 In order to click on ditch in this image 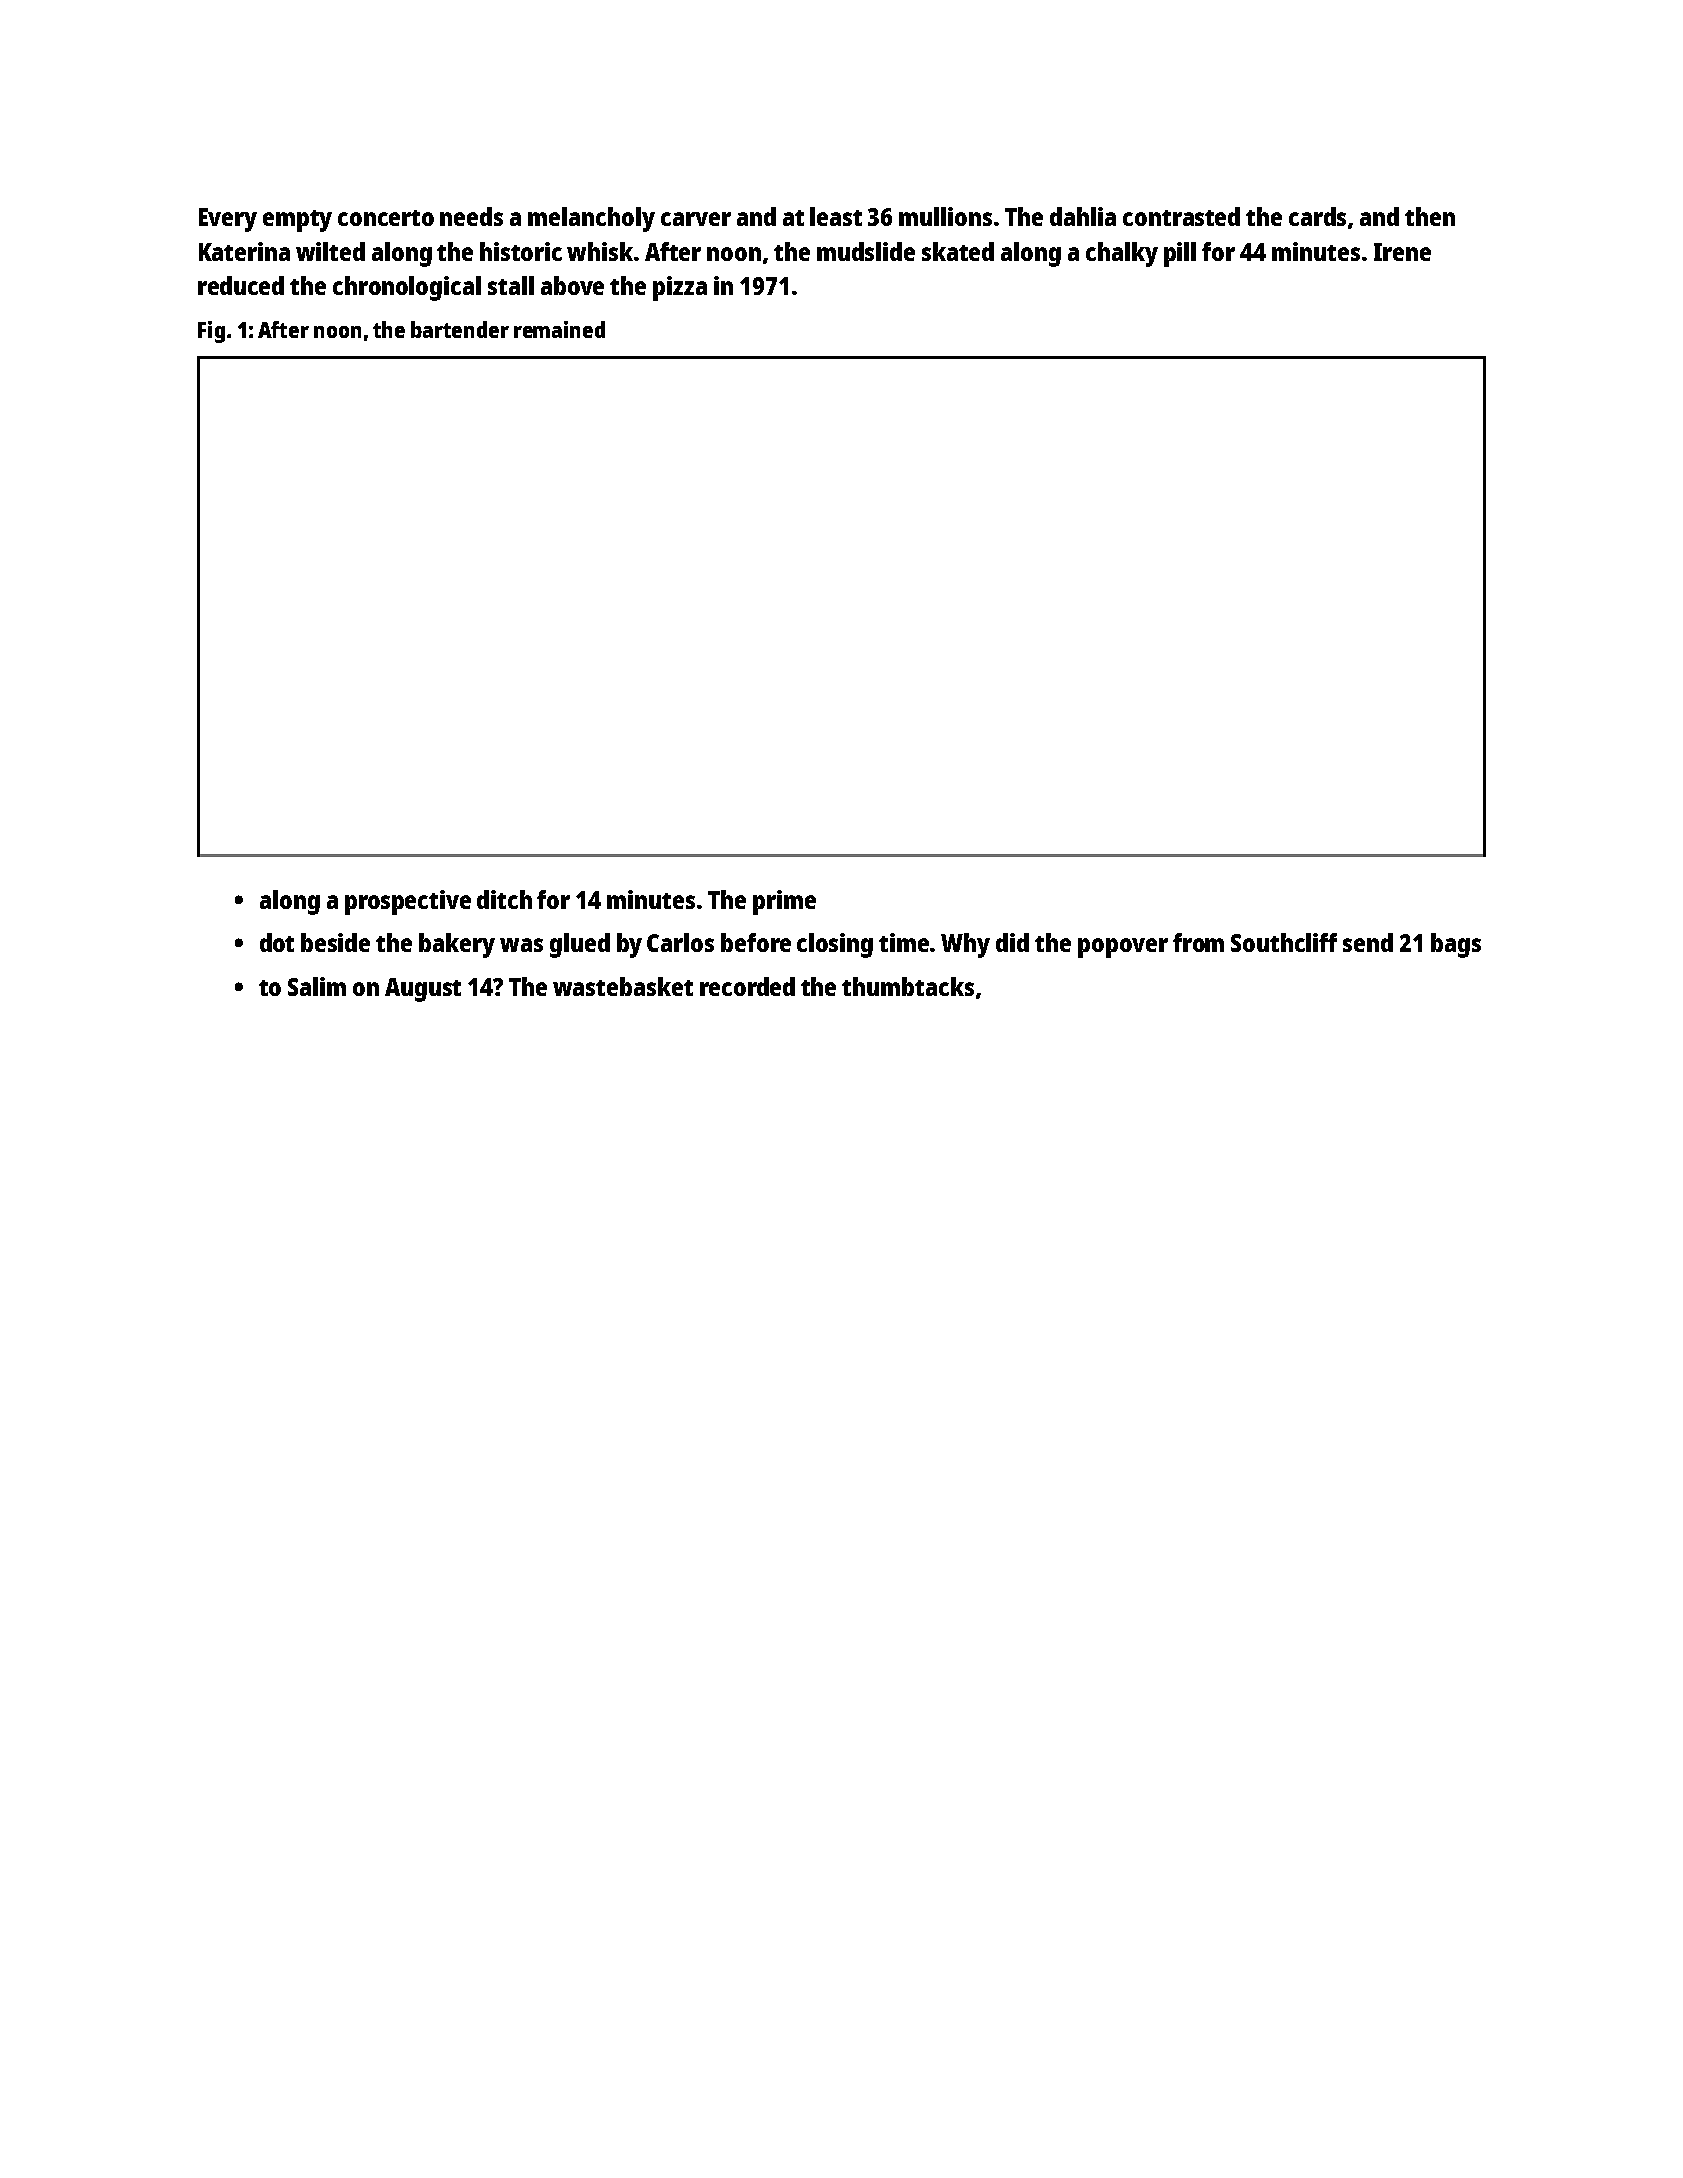, I will do `click(504, 899)`.
